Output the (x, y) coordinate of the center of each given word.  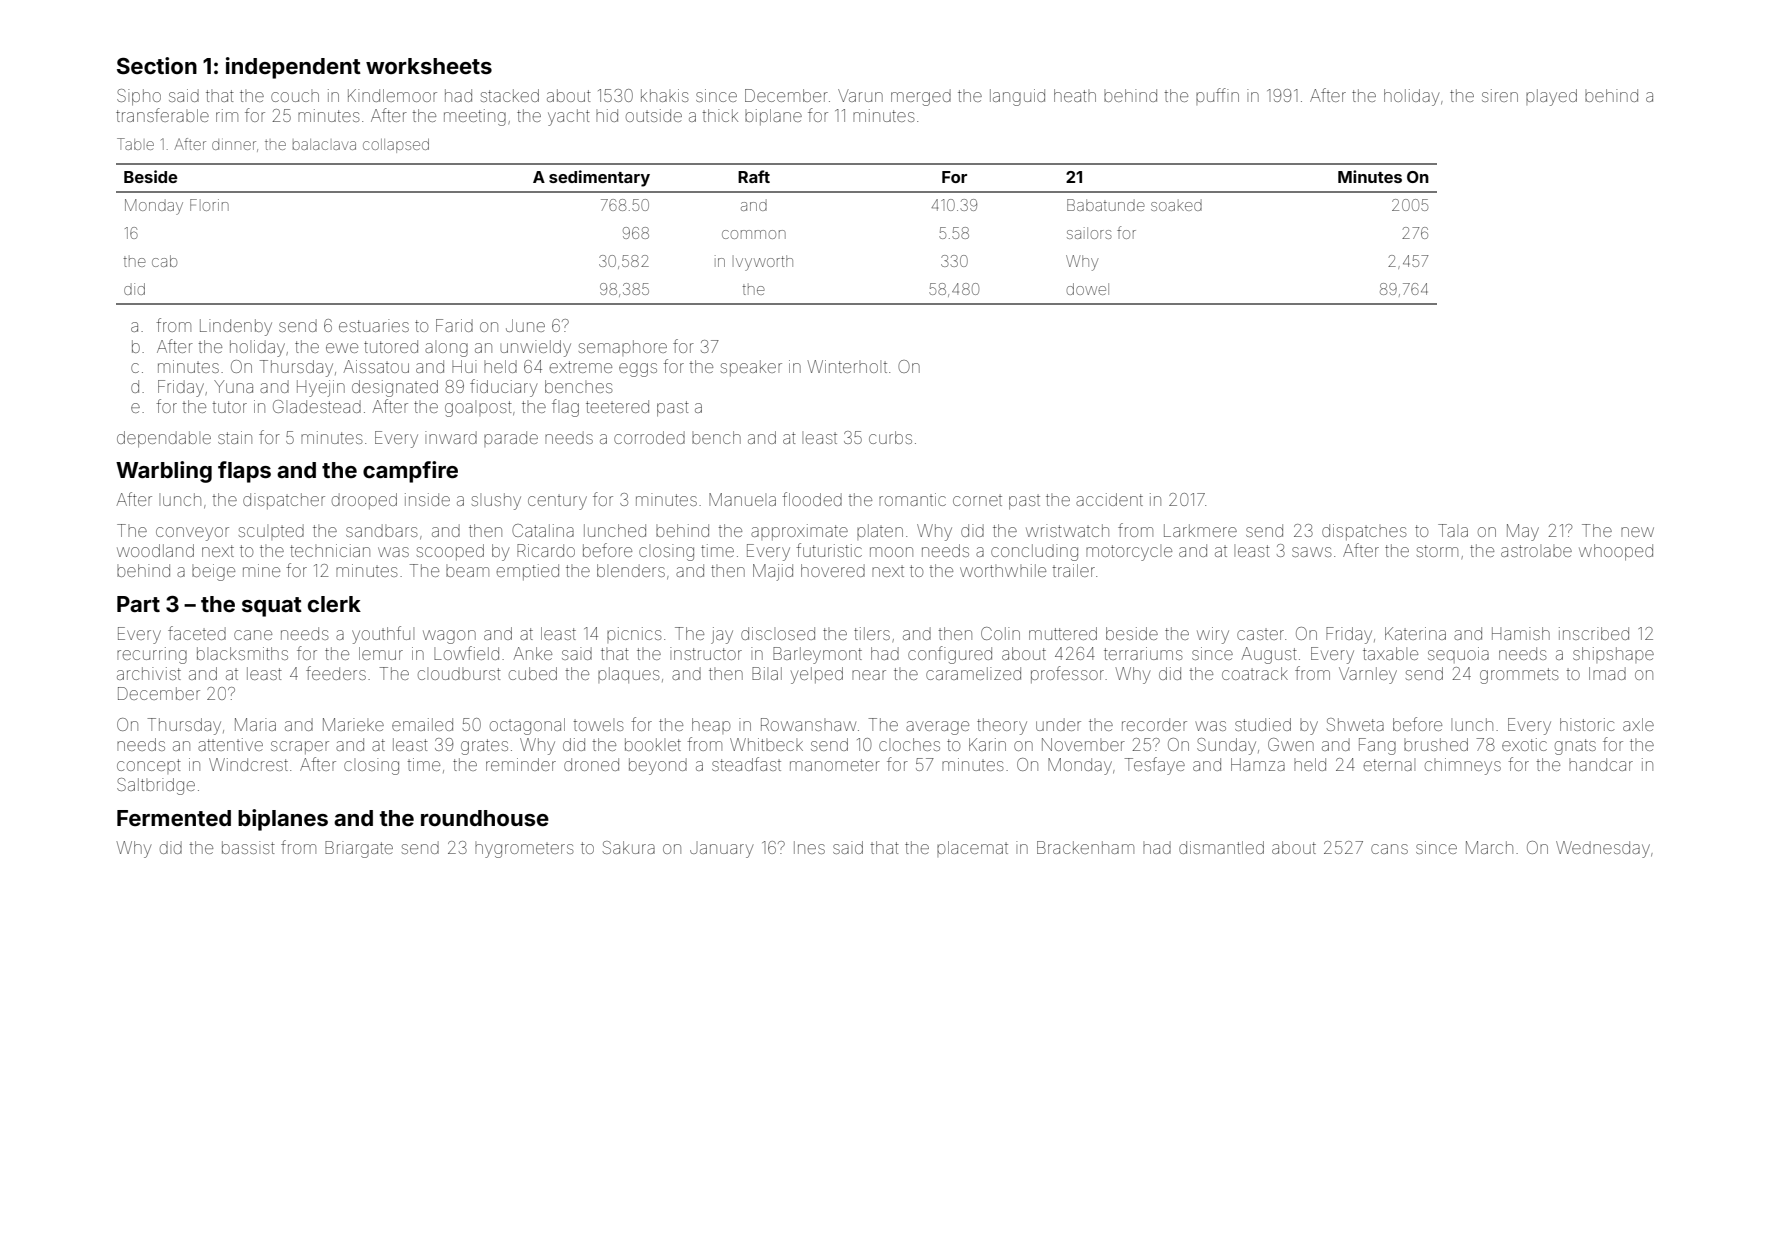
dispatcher (284, 501)
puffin (1217, 95)
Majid (773, 572)
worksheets (429, 66)
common (754, 234)
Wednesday (1603, 849)
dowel (1088, 289)
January (721, 851)
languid (1017, 97)
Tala (1453, 530)
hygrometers (524, 850)
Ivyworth (764, 263)
